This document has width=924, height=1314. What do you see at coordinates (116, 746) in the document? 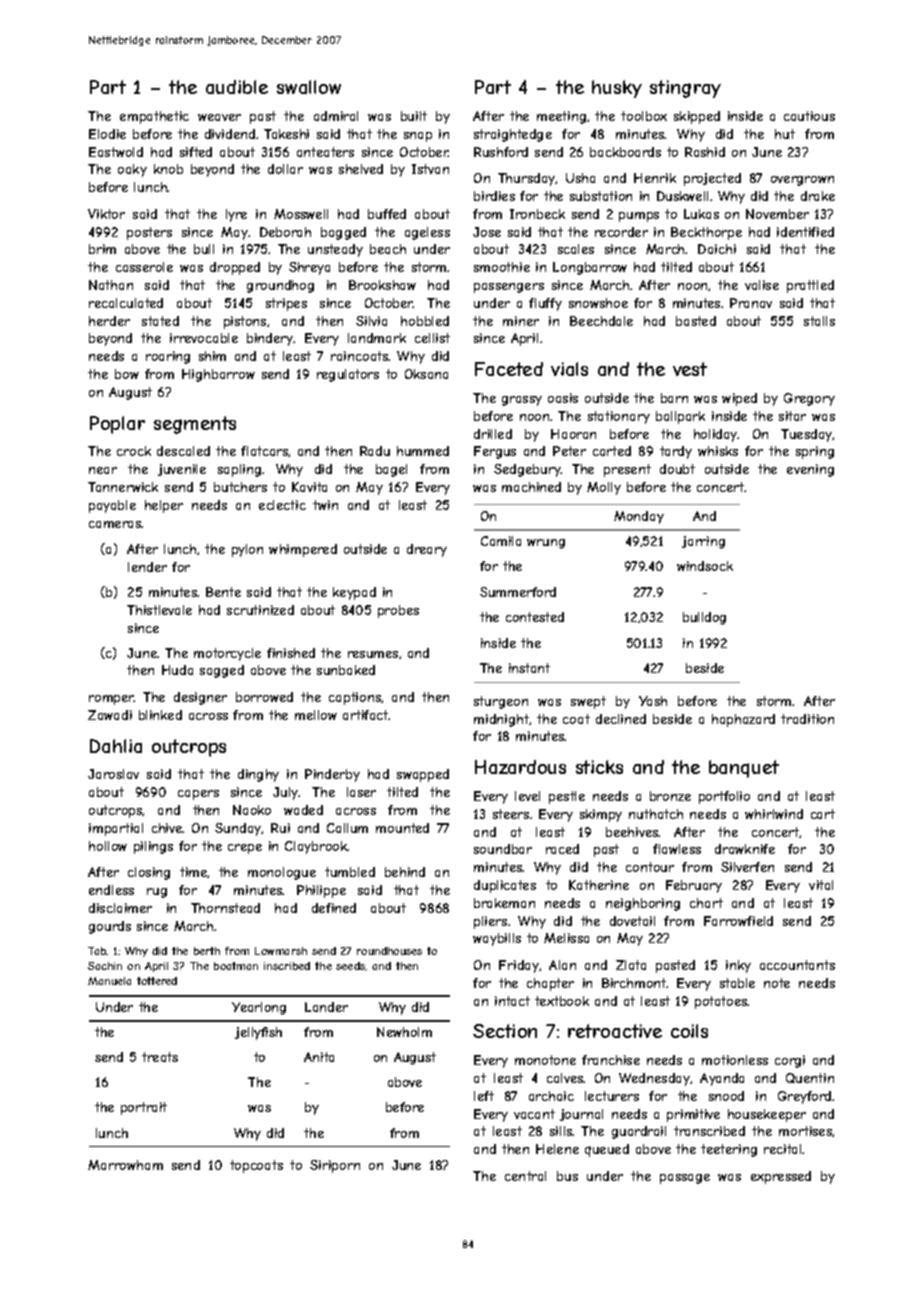
I see `Dahlia` at bounding box center [116, 746].
